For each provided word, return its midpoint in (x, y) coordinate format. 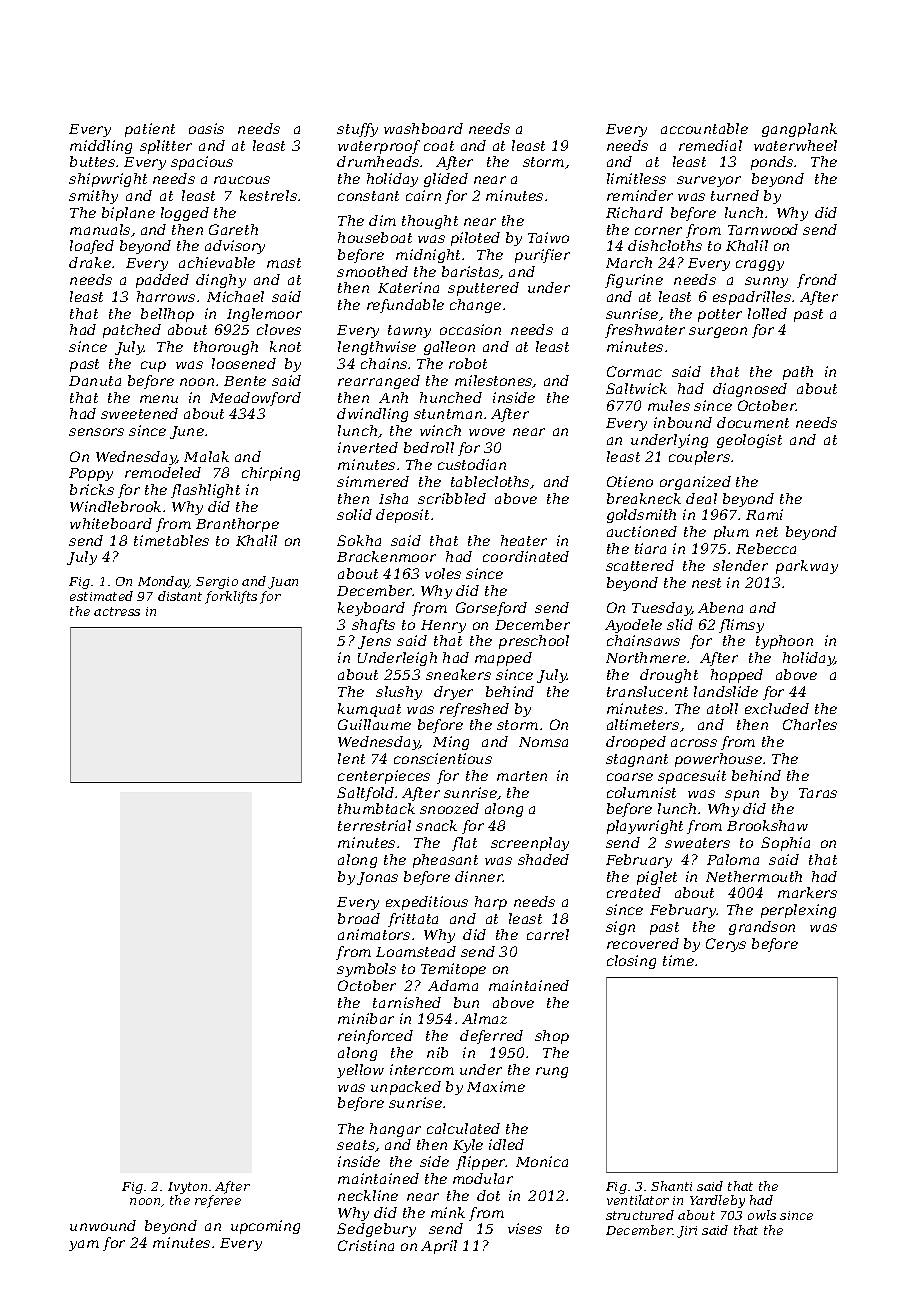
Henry (443, 626)
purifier (542, 256)
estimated (101, 596)
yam (84, 1245)
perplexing (798, 911)
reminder (640, 195)
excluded (777, 708)
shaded (543, 859)
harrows (166, 296)
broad (359, 918)
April (439, 1247)
